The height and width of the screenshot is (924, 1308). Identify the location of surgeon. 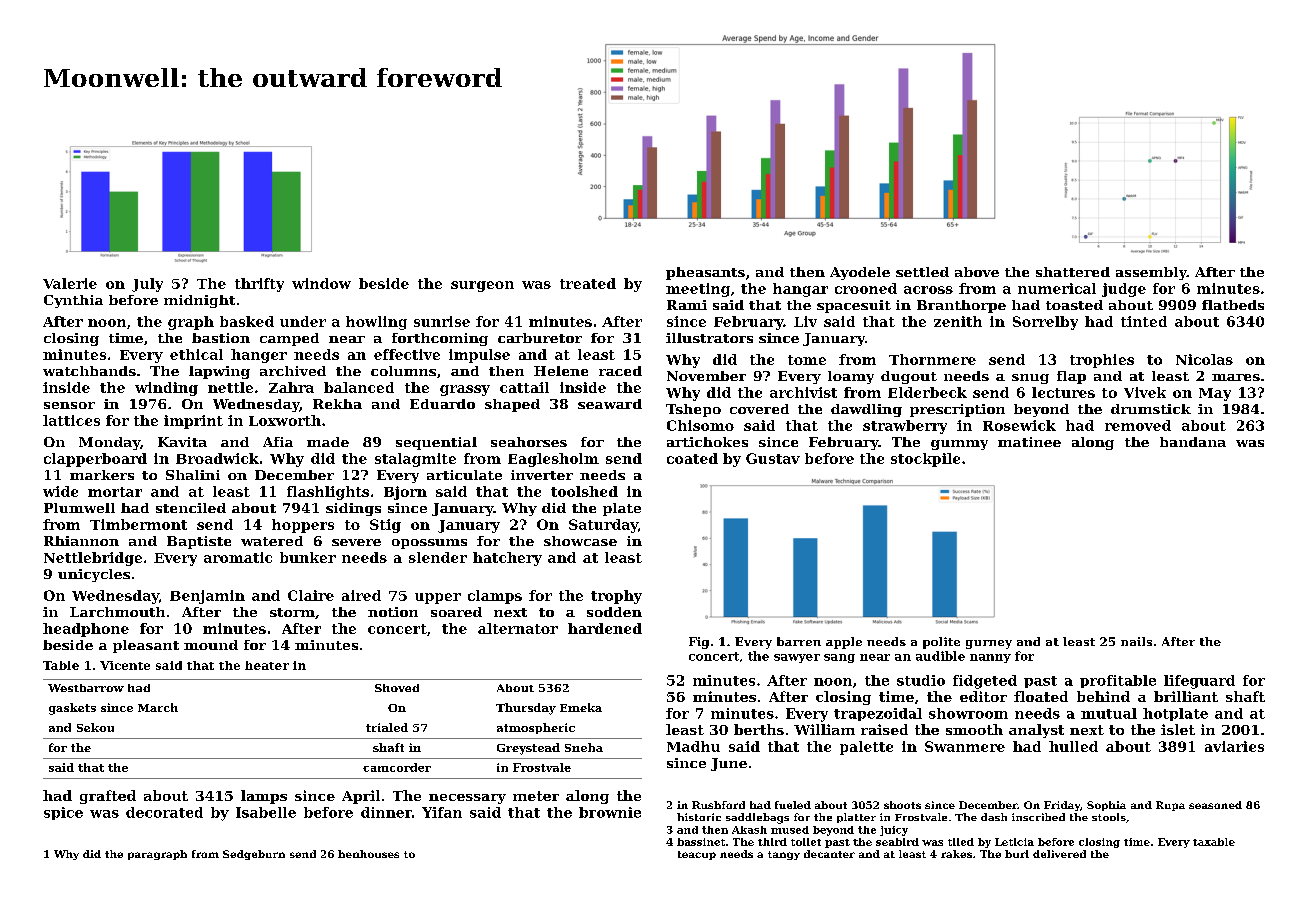
(482, 286).
